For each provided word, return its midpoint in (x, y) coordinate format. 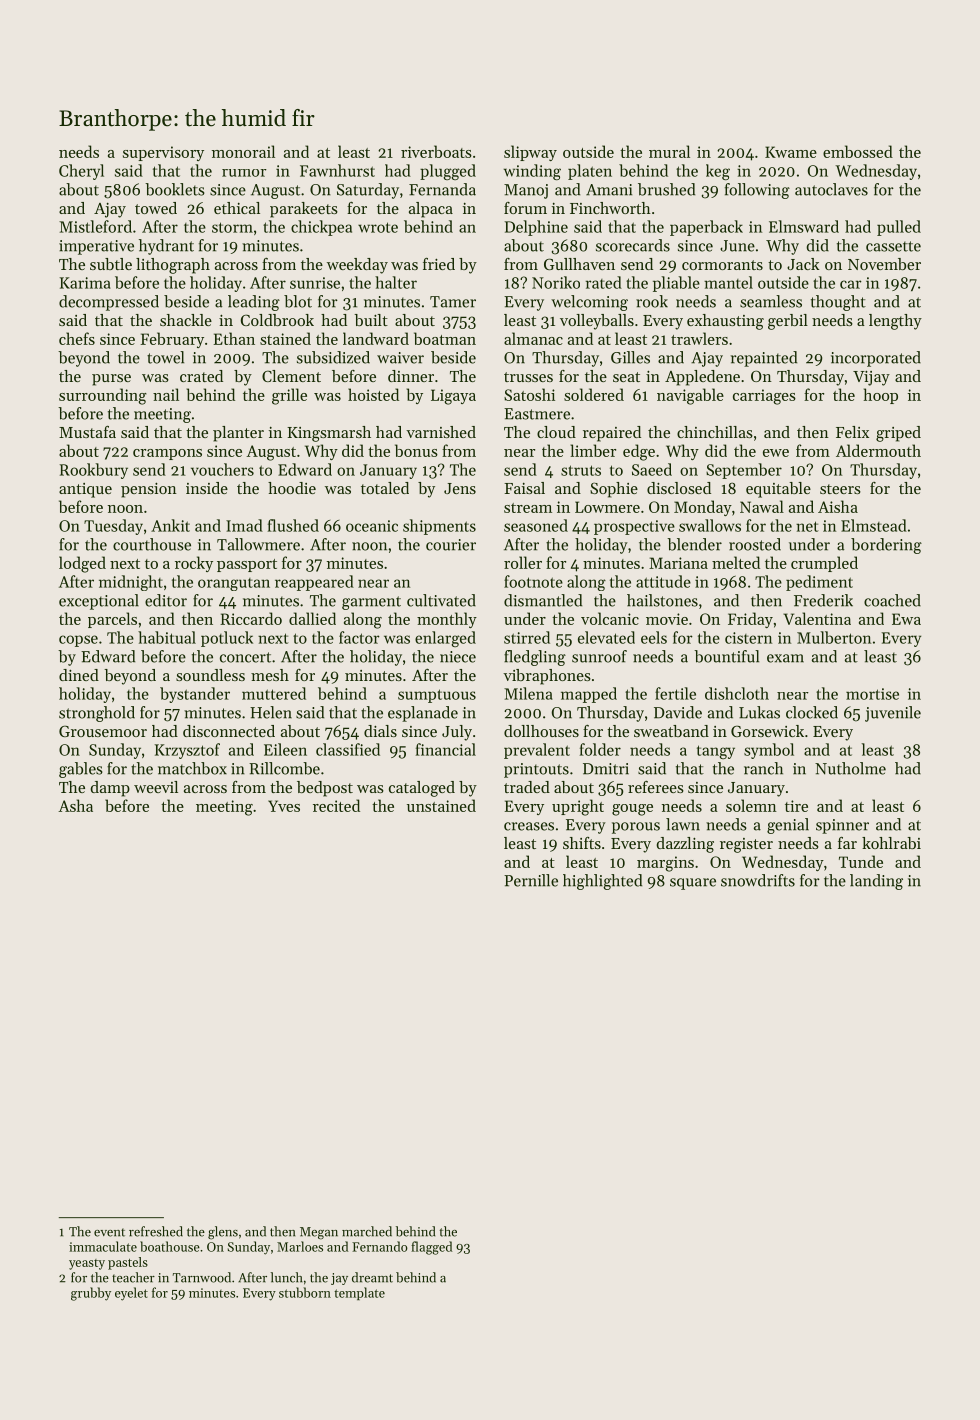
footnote (533, 581)
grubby (91, 1294)
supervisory (163, 153)
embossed (858, 151)
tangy (716, 752)
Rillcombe (284, 768)
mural (669, 151)
